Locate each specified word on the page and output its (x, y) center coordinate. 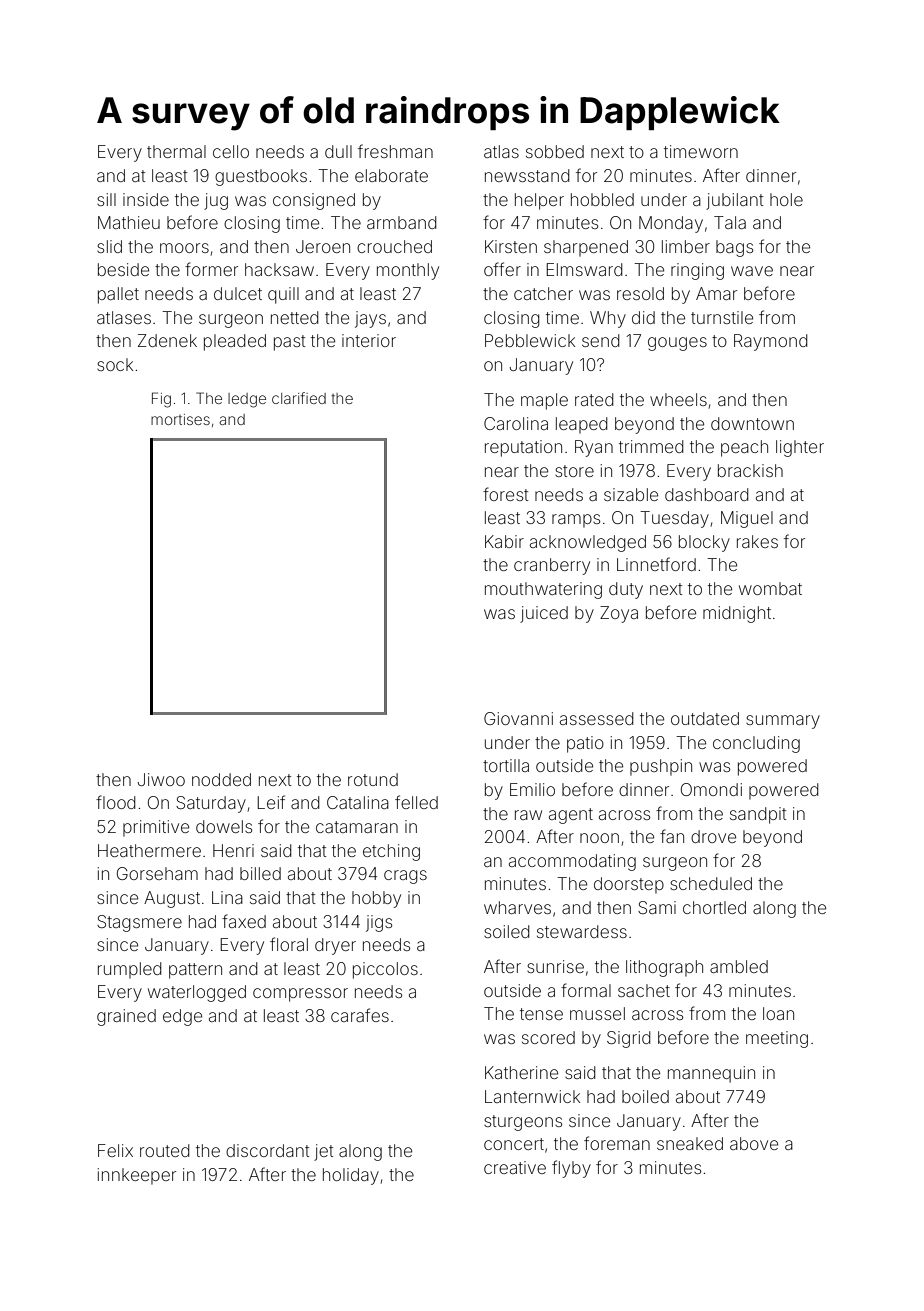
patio (585, 744)
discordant (268, 1150)
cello (231, 151)
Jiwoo (161, 779)
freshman (395, 151)
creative (515, 1167)
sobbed (555, 151)
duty (626, 590)
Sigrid (629, 1039)
